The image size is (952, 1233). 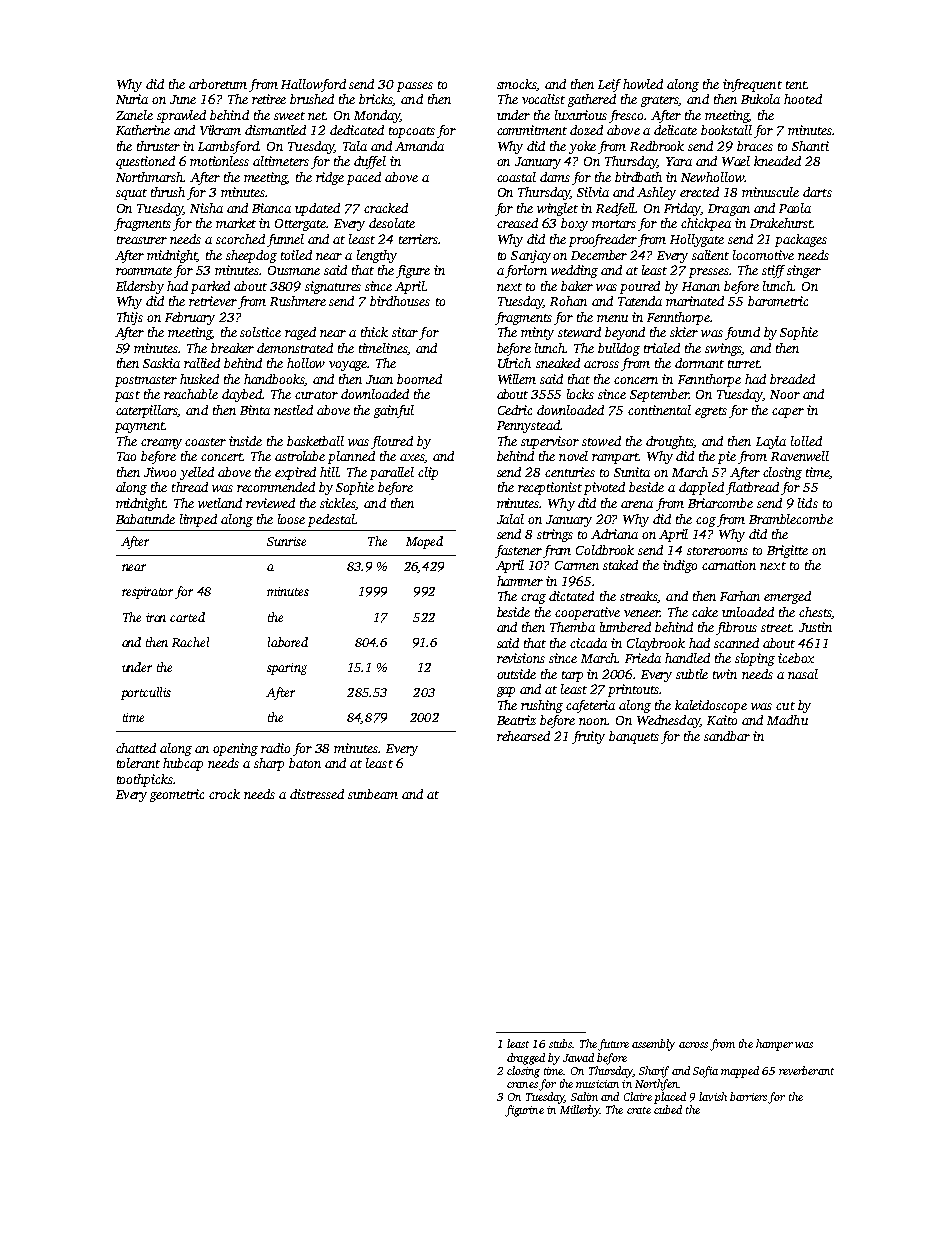 What do you see at coordinates (517, 223) in the screenshot?
I see `creased` at bounding box center [517, 223].
